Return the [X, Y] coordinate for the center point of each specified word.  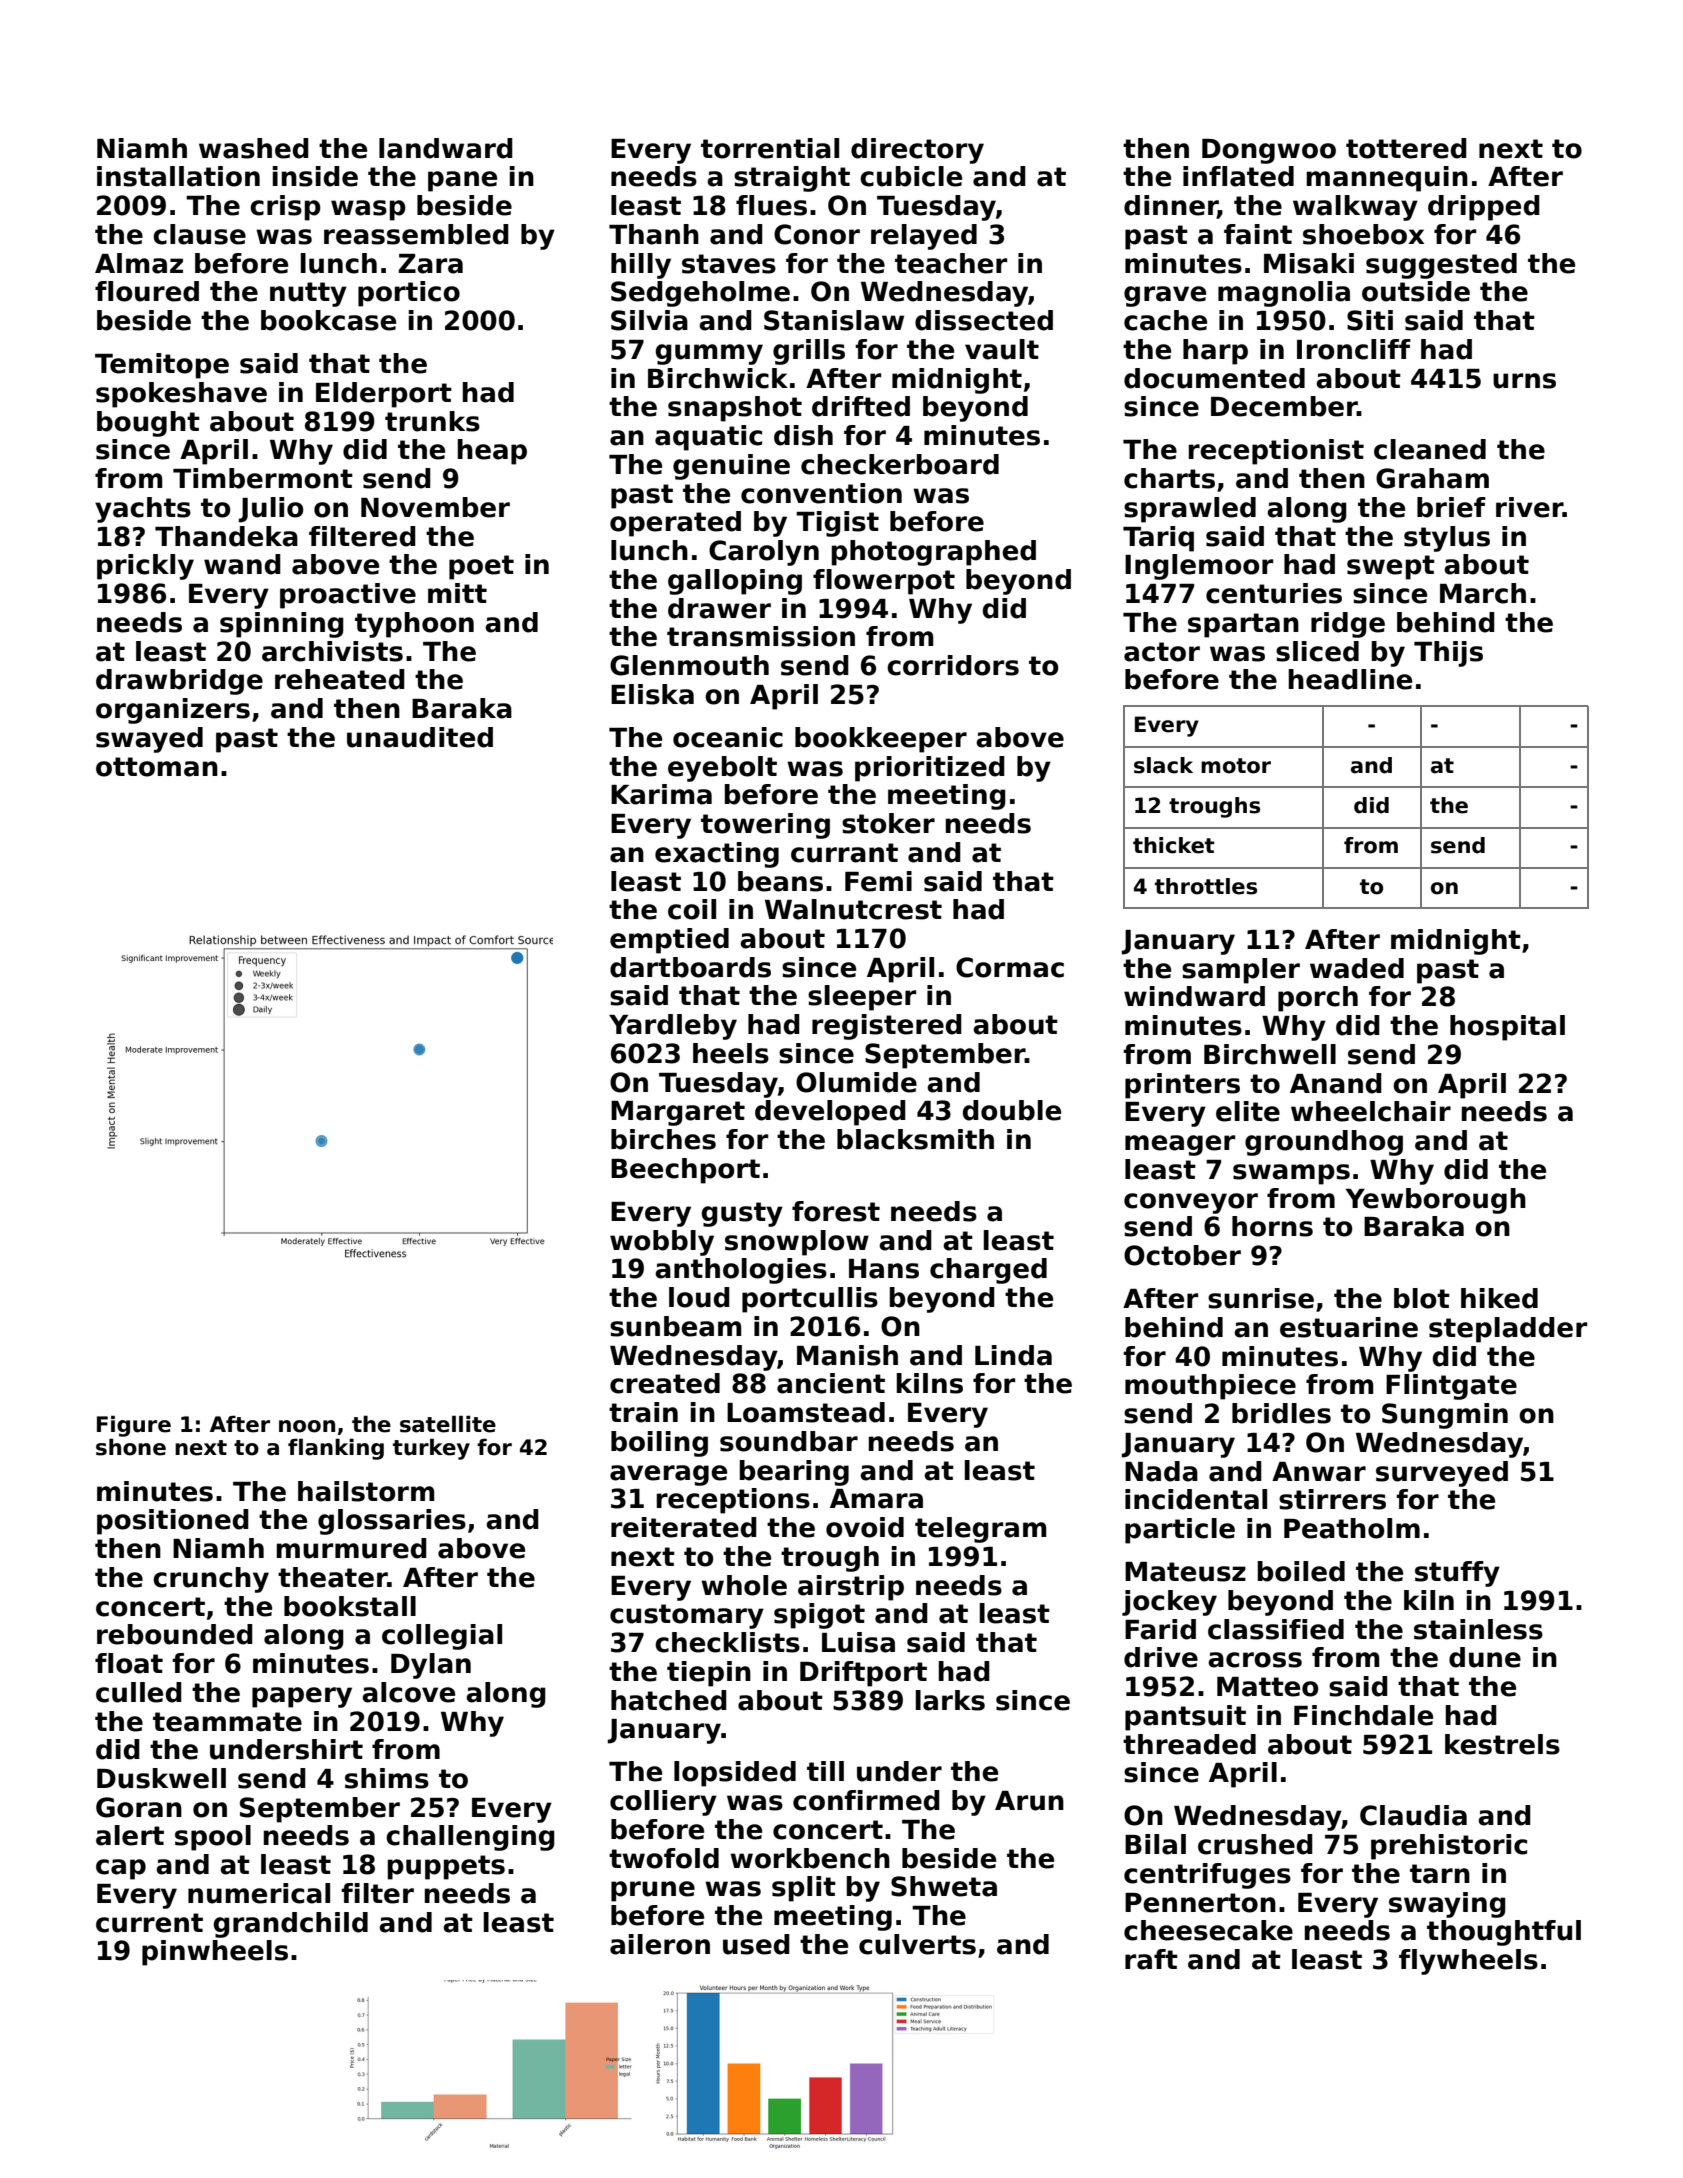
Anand [1336, 1083]
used [756, 1944]
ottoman [157, 767]
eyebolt [722, 769]
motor [1236, 766]
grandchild [290, 1925]
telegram [981, 1530]
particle [1180, 1531]
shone [131, 1447]
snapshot [735, 409]
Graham [1432, 478]
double [1012, 1110]
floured [147, 291]
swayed [149, 740]
